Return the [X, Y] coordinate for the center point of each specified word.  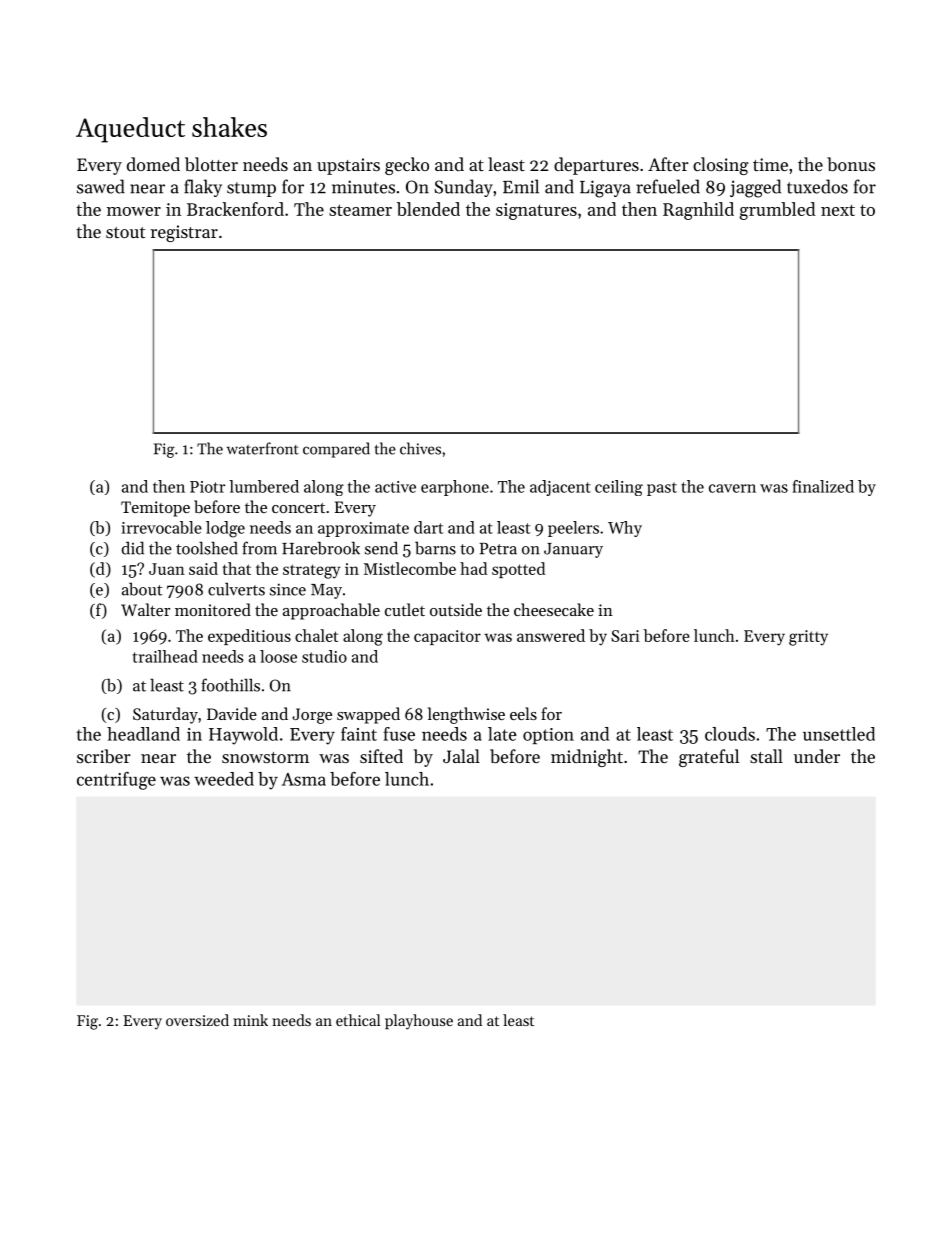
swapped [368, 715]
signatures [536, 211]
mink [250, 1020]
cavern [732, 488]
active [395, 487]
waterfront [263, 448]
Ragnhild [698, 211]
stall [766, 756]
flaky [203, 188]
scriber [104, 756]
